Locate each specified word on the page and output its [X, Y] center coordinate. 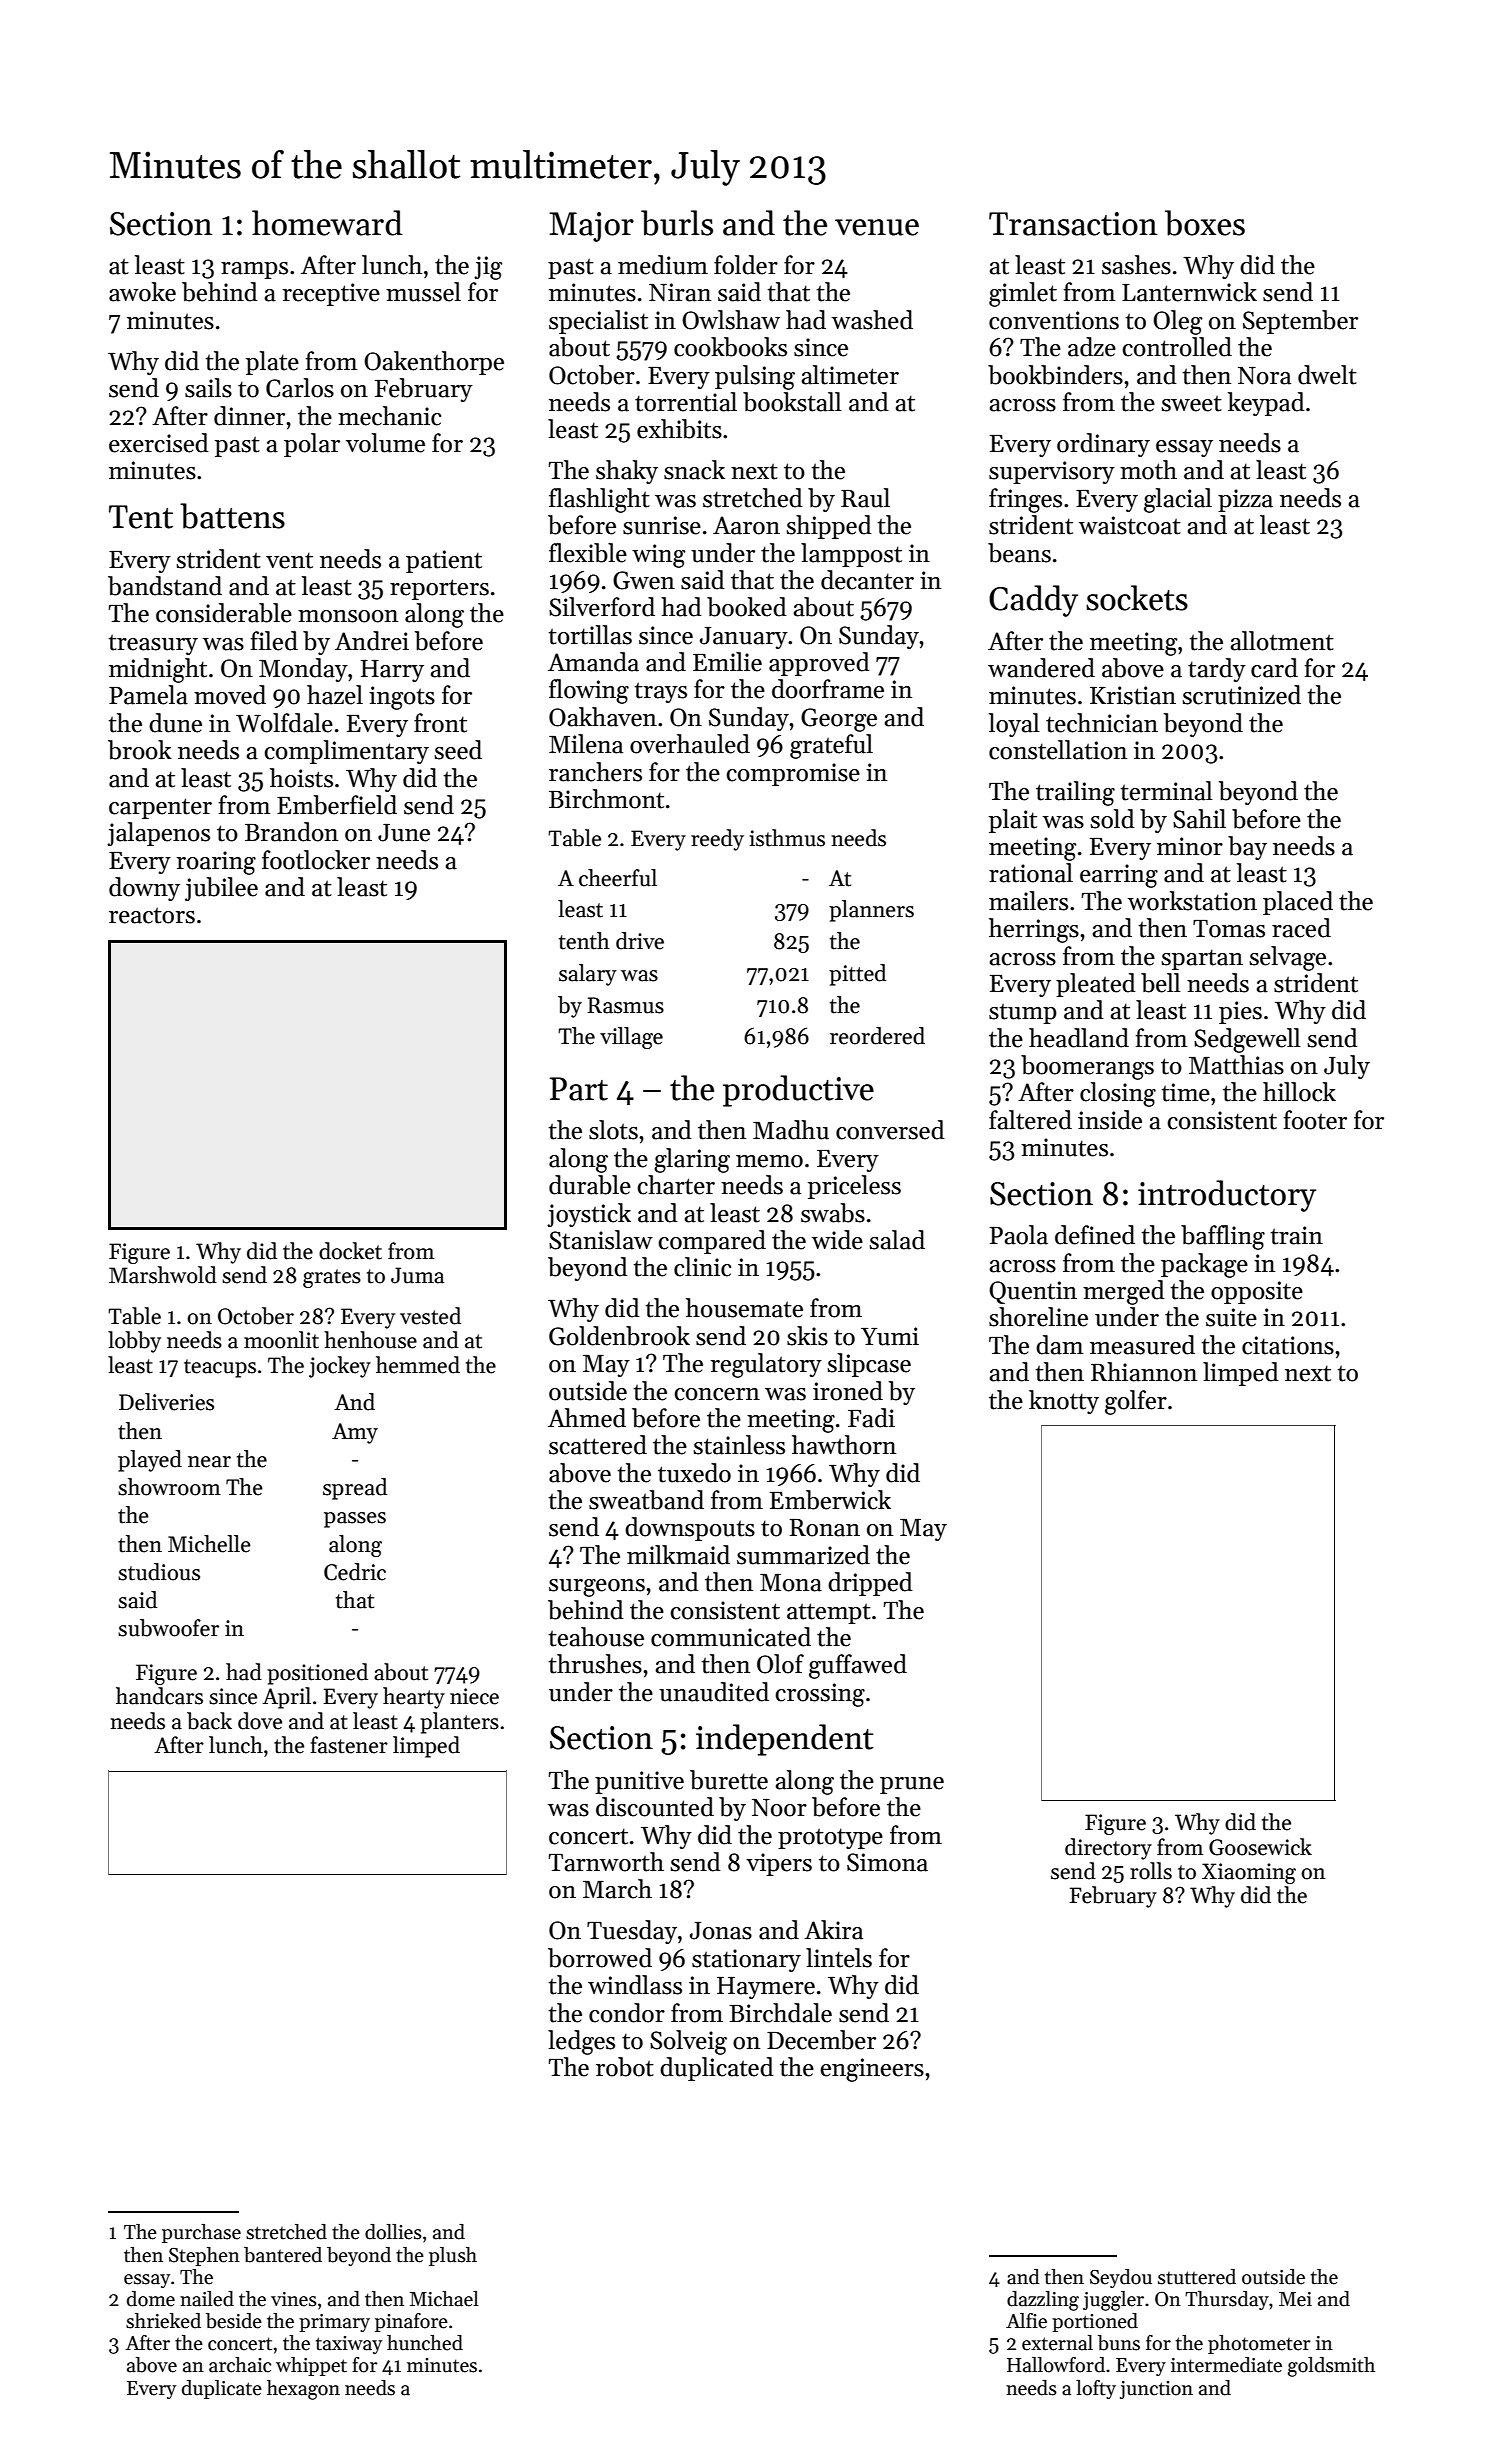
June [404, 833]
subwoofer [168, 1628]
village [631, 1038]
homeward [327, 223]
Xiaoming [1249, 1873]
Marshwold [163, 1275]
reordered [877, 1036]
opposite [1257, 1292]
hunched [425, 2343]
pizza [1245, 500]
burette [729, 1780]
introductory [1227, 1196]
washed [872, 320]
